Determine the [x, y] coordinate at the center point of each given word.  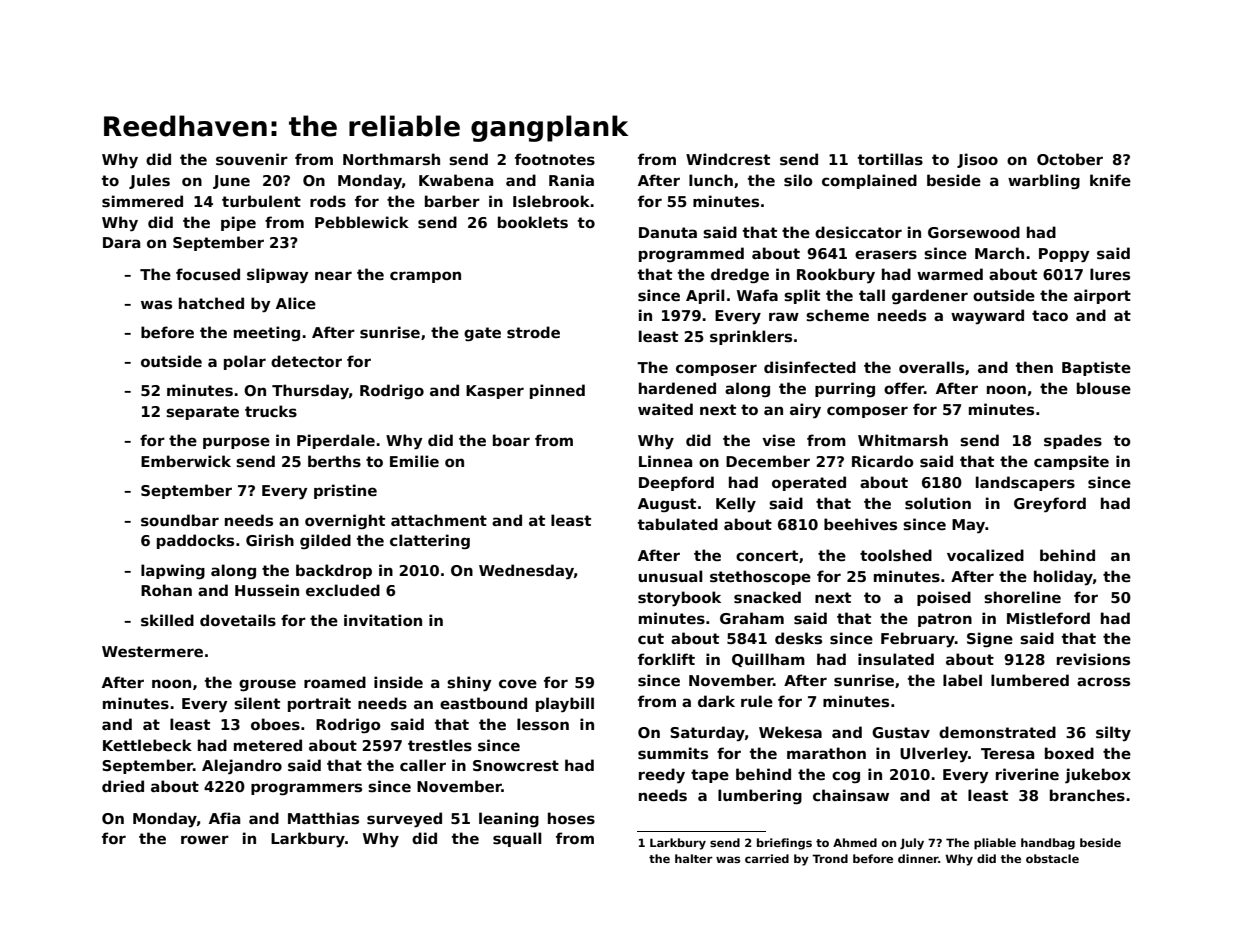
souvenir [252, 159]
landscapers [1025, 483]
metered [268, 745]
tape [710, 776]
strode [533, 332]
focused [208, 274]
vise [778, 440]
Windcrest [728, 159]
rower [205, 839]
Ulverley [934, 755]
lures [1110, 274]
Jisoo [977, 160]
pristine [345, 491]
